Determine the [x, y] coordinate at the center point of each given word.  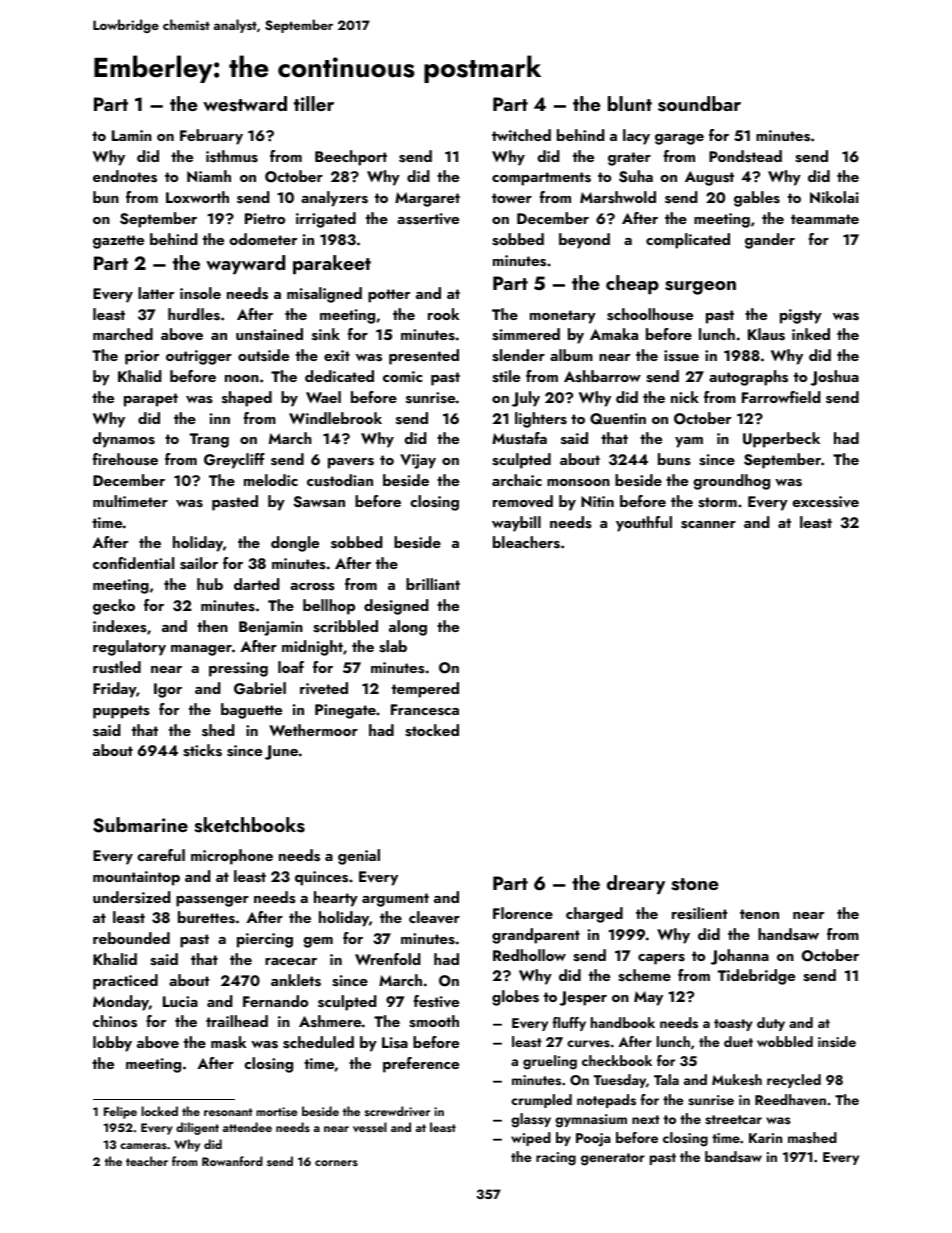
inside [837, 1041]
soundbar [699, 104]
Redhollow [529, 955]
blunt [630, 103]
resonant [228, 1112]
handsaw [788, 934]
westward [245, 104]
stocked [432, 730]
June [281, 752]
